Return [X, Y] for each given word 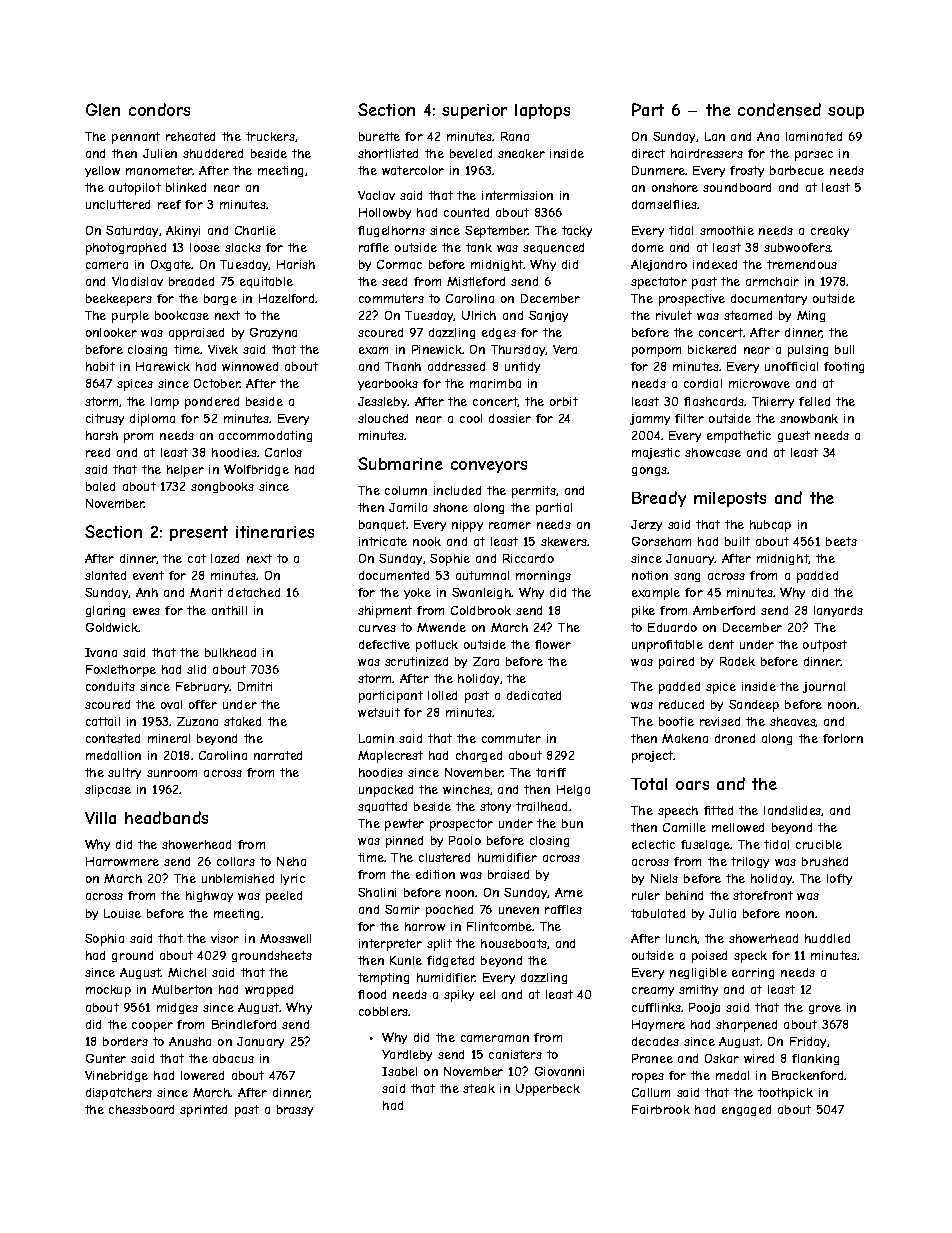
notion [650, 575]
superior [474, 111]
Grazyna [273, 333]
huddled [827, 938]
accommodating [265, 436]
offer [203, 704]
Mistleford [476, 281]
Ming [811, 316]
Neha [291, 861]
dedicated [534, 695]
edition [435, 874]
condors [159, 109]
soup [846, 113]
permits [534, 492]
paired [676, 663]
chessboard [141, 1109]
